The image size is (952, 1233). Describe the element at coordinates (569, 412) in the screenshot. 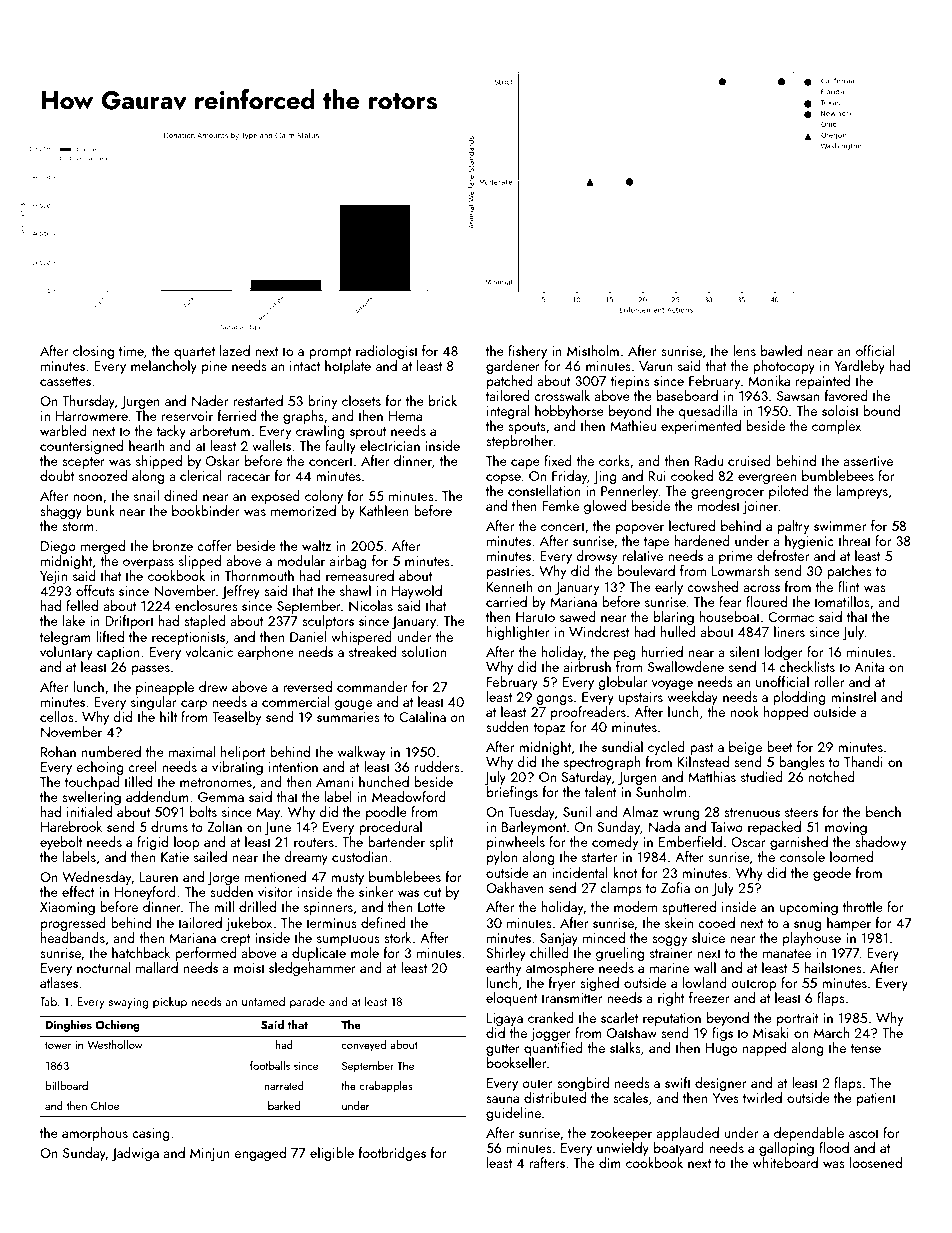

I see `hobbyhorse` at that location.
